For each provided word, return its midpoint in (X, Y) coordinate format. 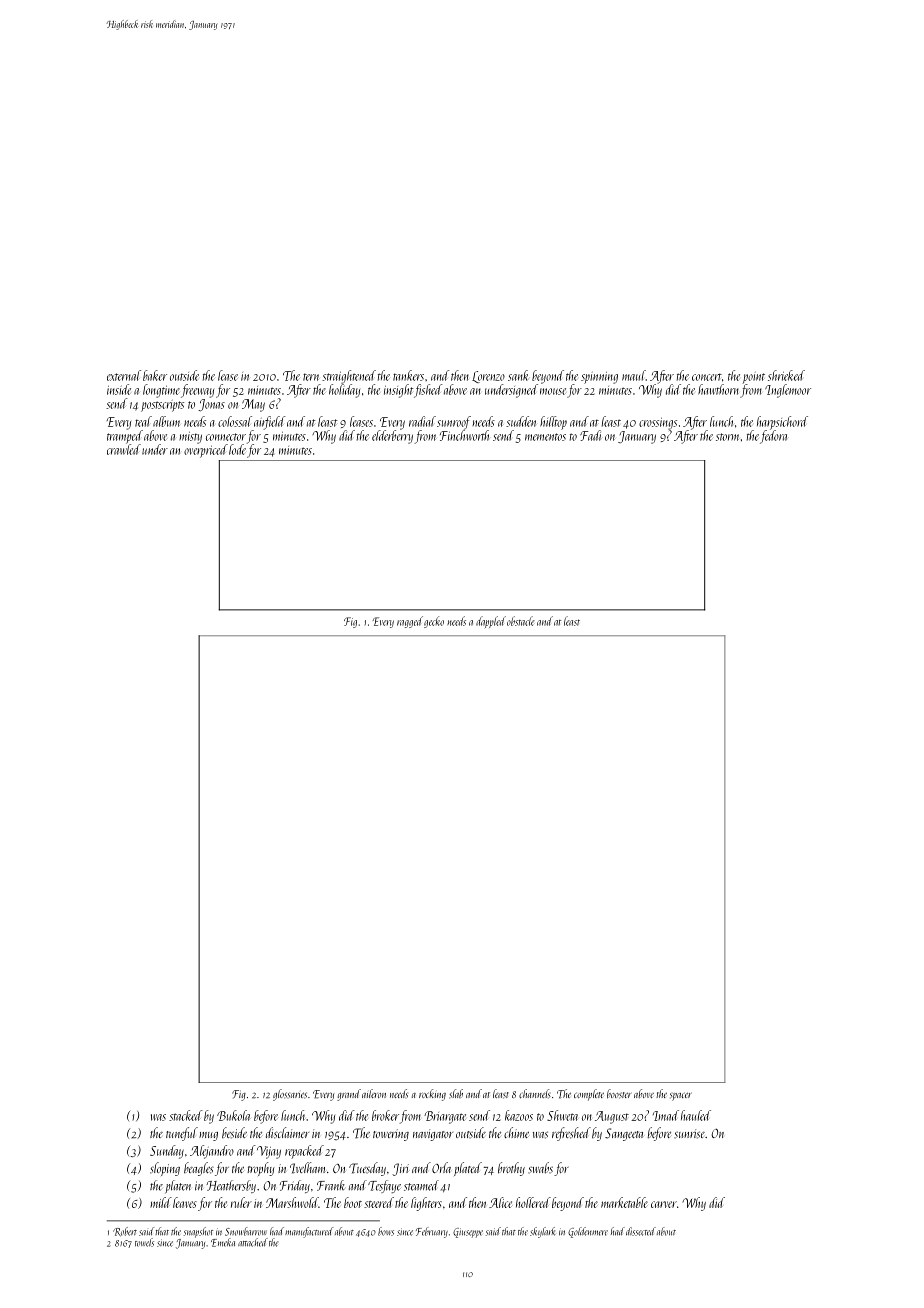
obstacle (521, 621)
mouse (553, 391)
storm (727, 437)
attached (253, 1242)
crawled (124, 449)
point (753, 378)
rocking (432, 1095)
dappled (491, 622)
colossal (235, 421)
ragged (410, 622)
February (432, 1232)
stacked (186, 1115)
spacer (681, 1096)
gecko (434, 622)
